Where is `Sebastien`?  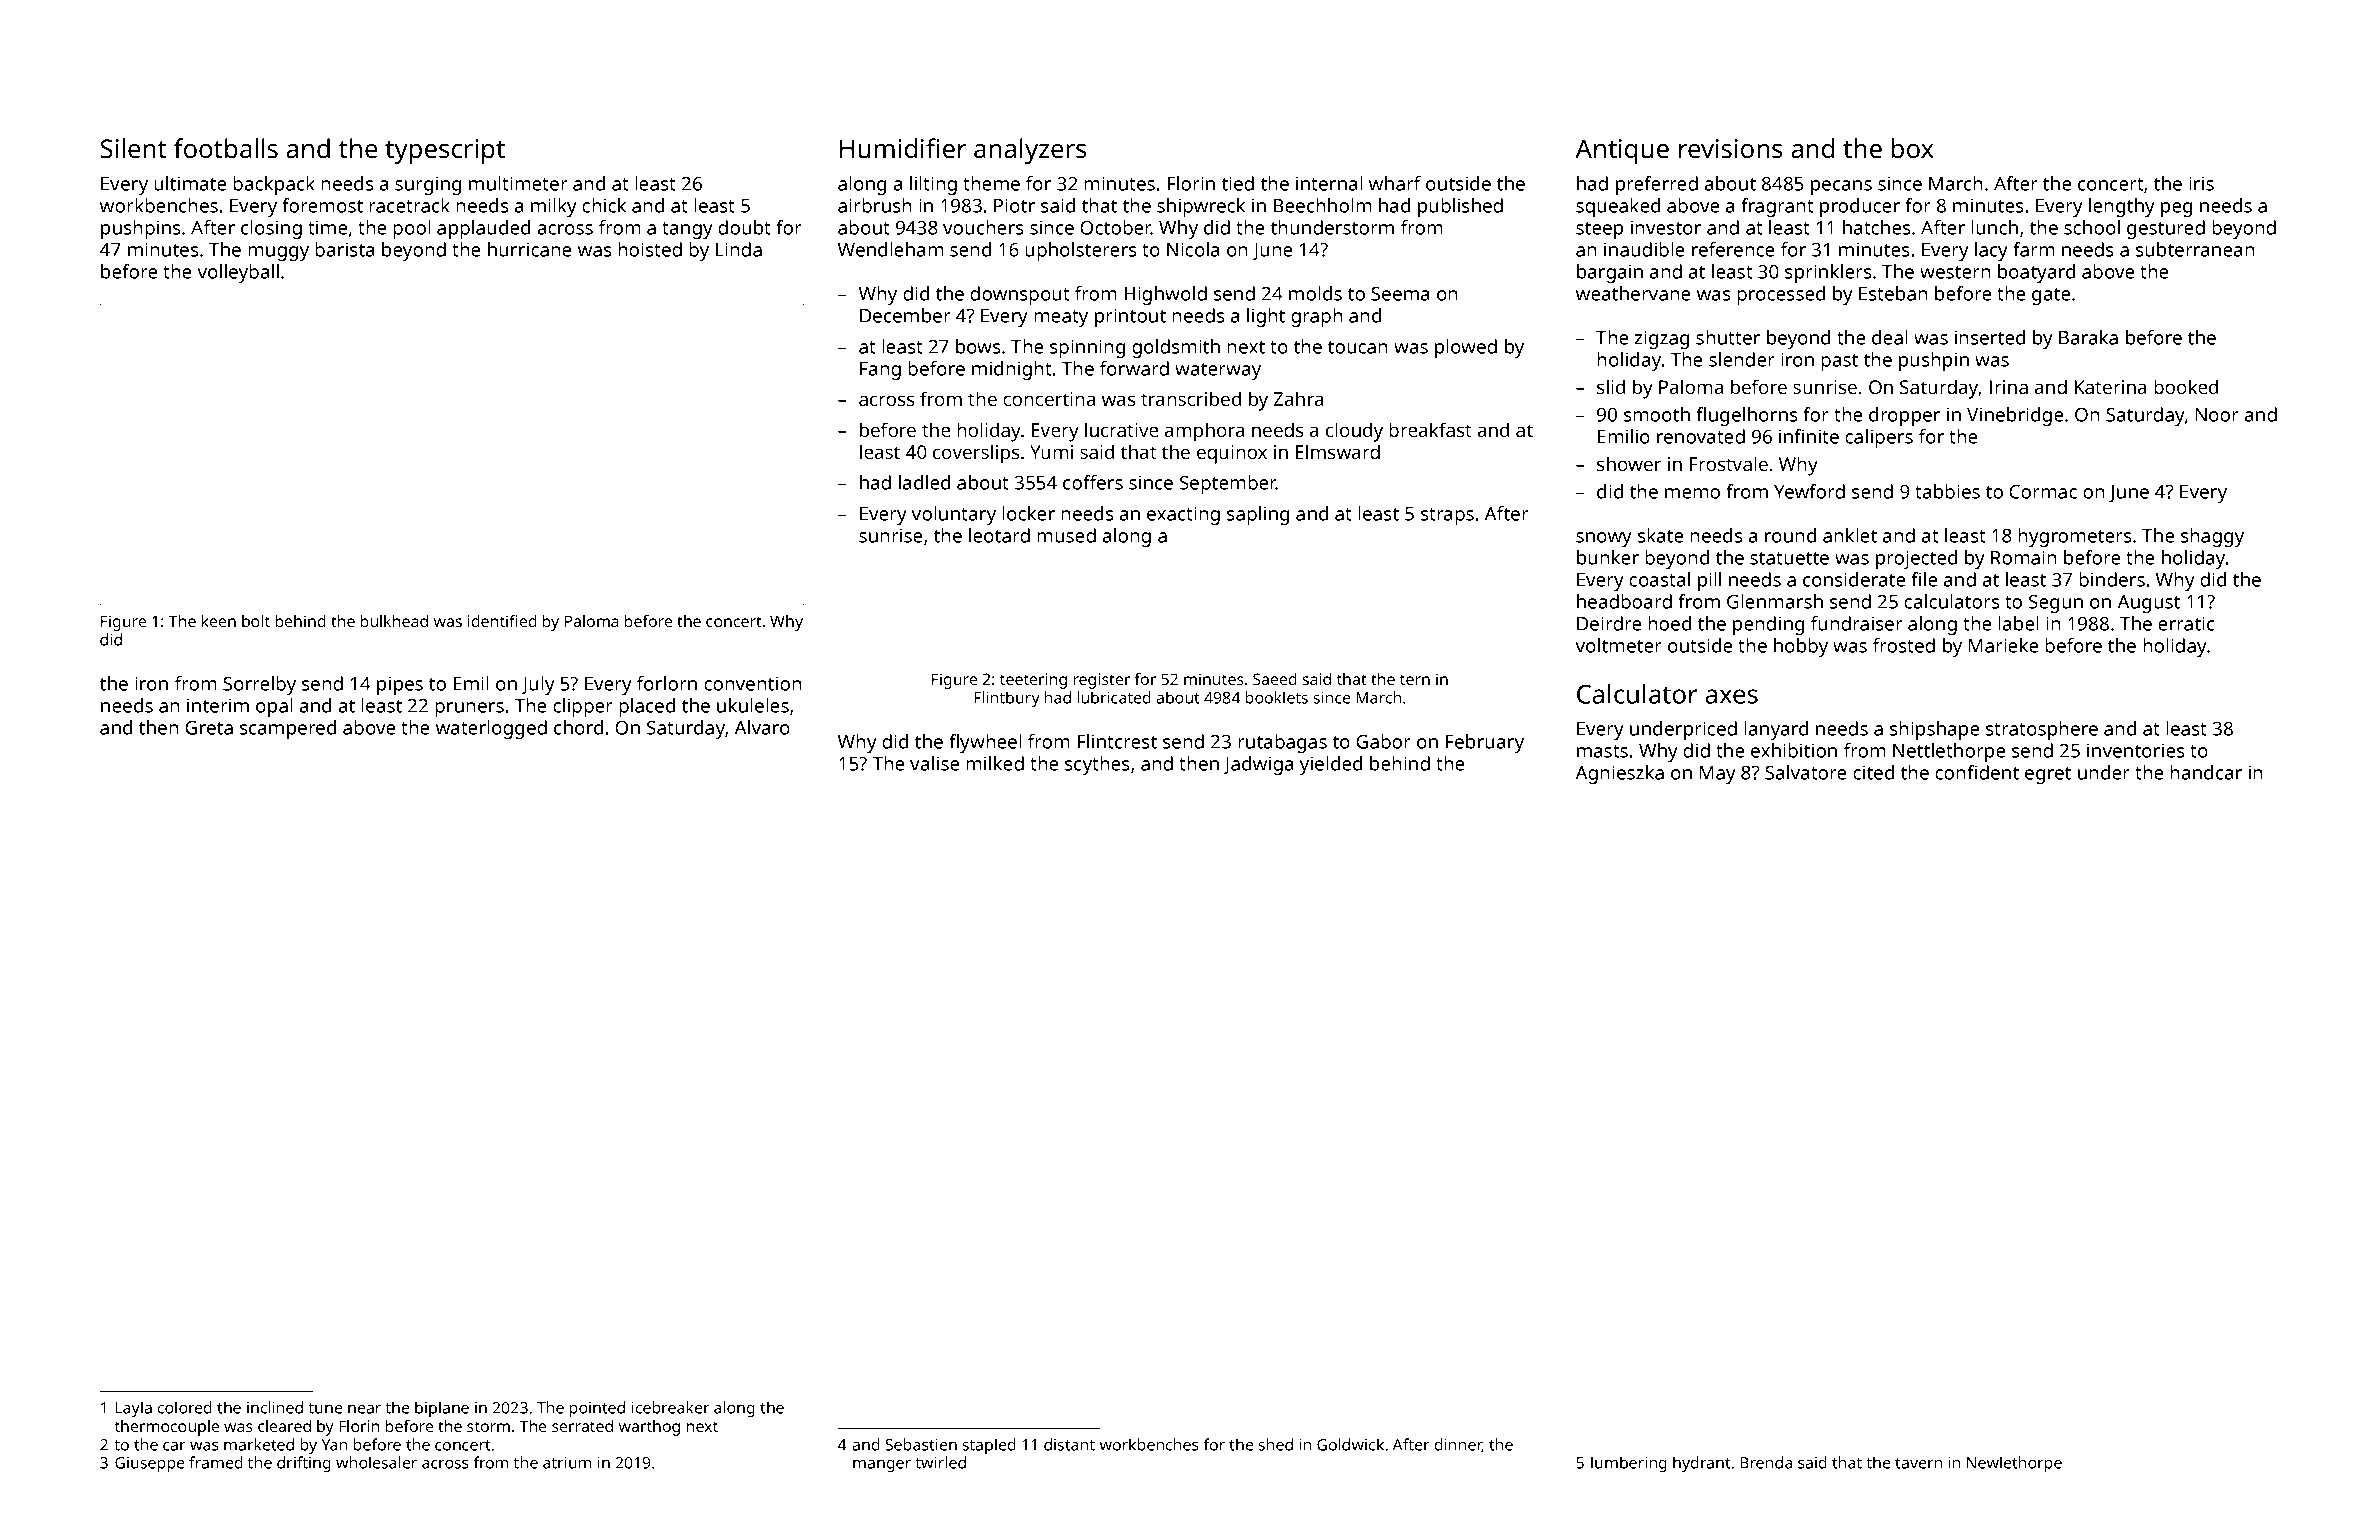 Sebastien is located at coordinates (921, 1444).
